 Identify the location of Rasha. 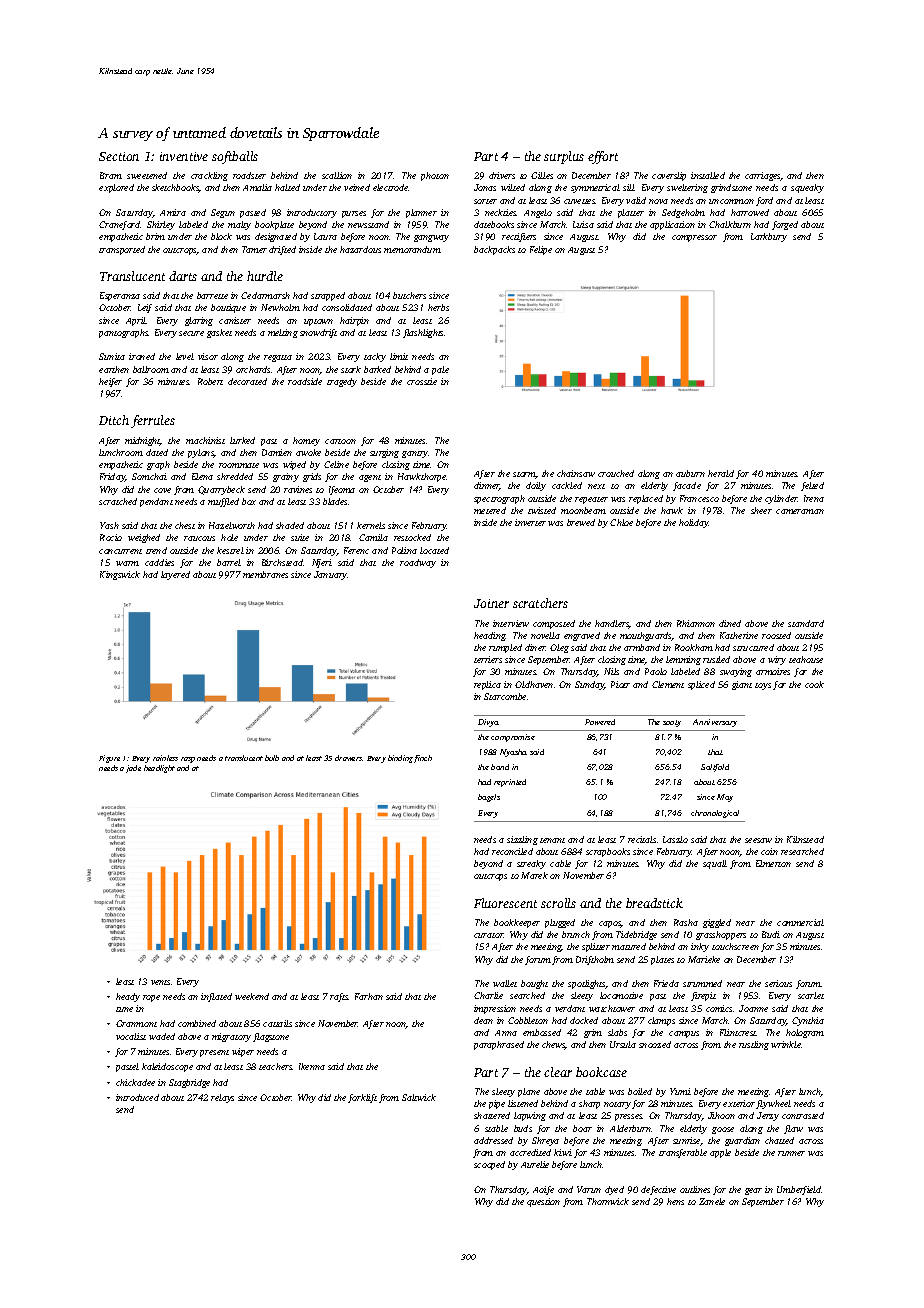
(686, 922).
